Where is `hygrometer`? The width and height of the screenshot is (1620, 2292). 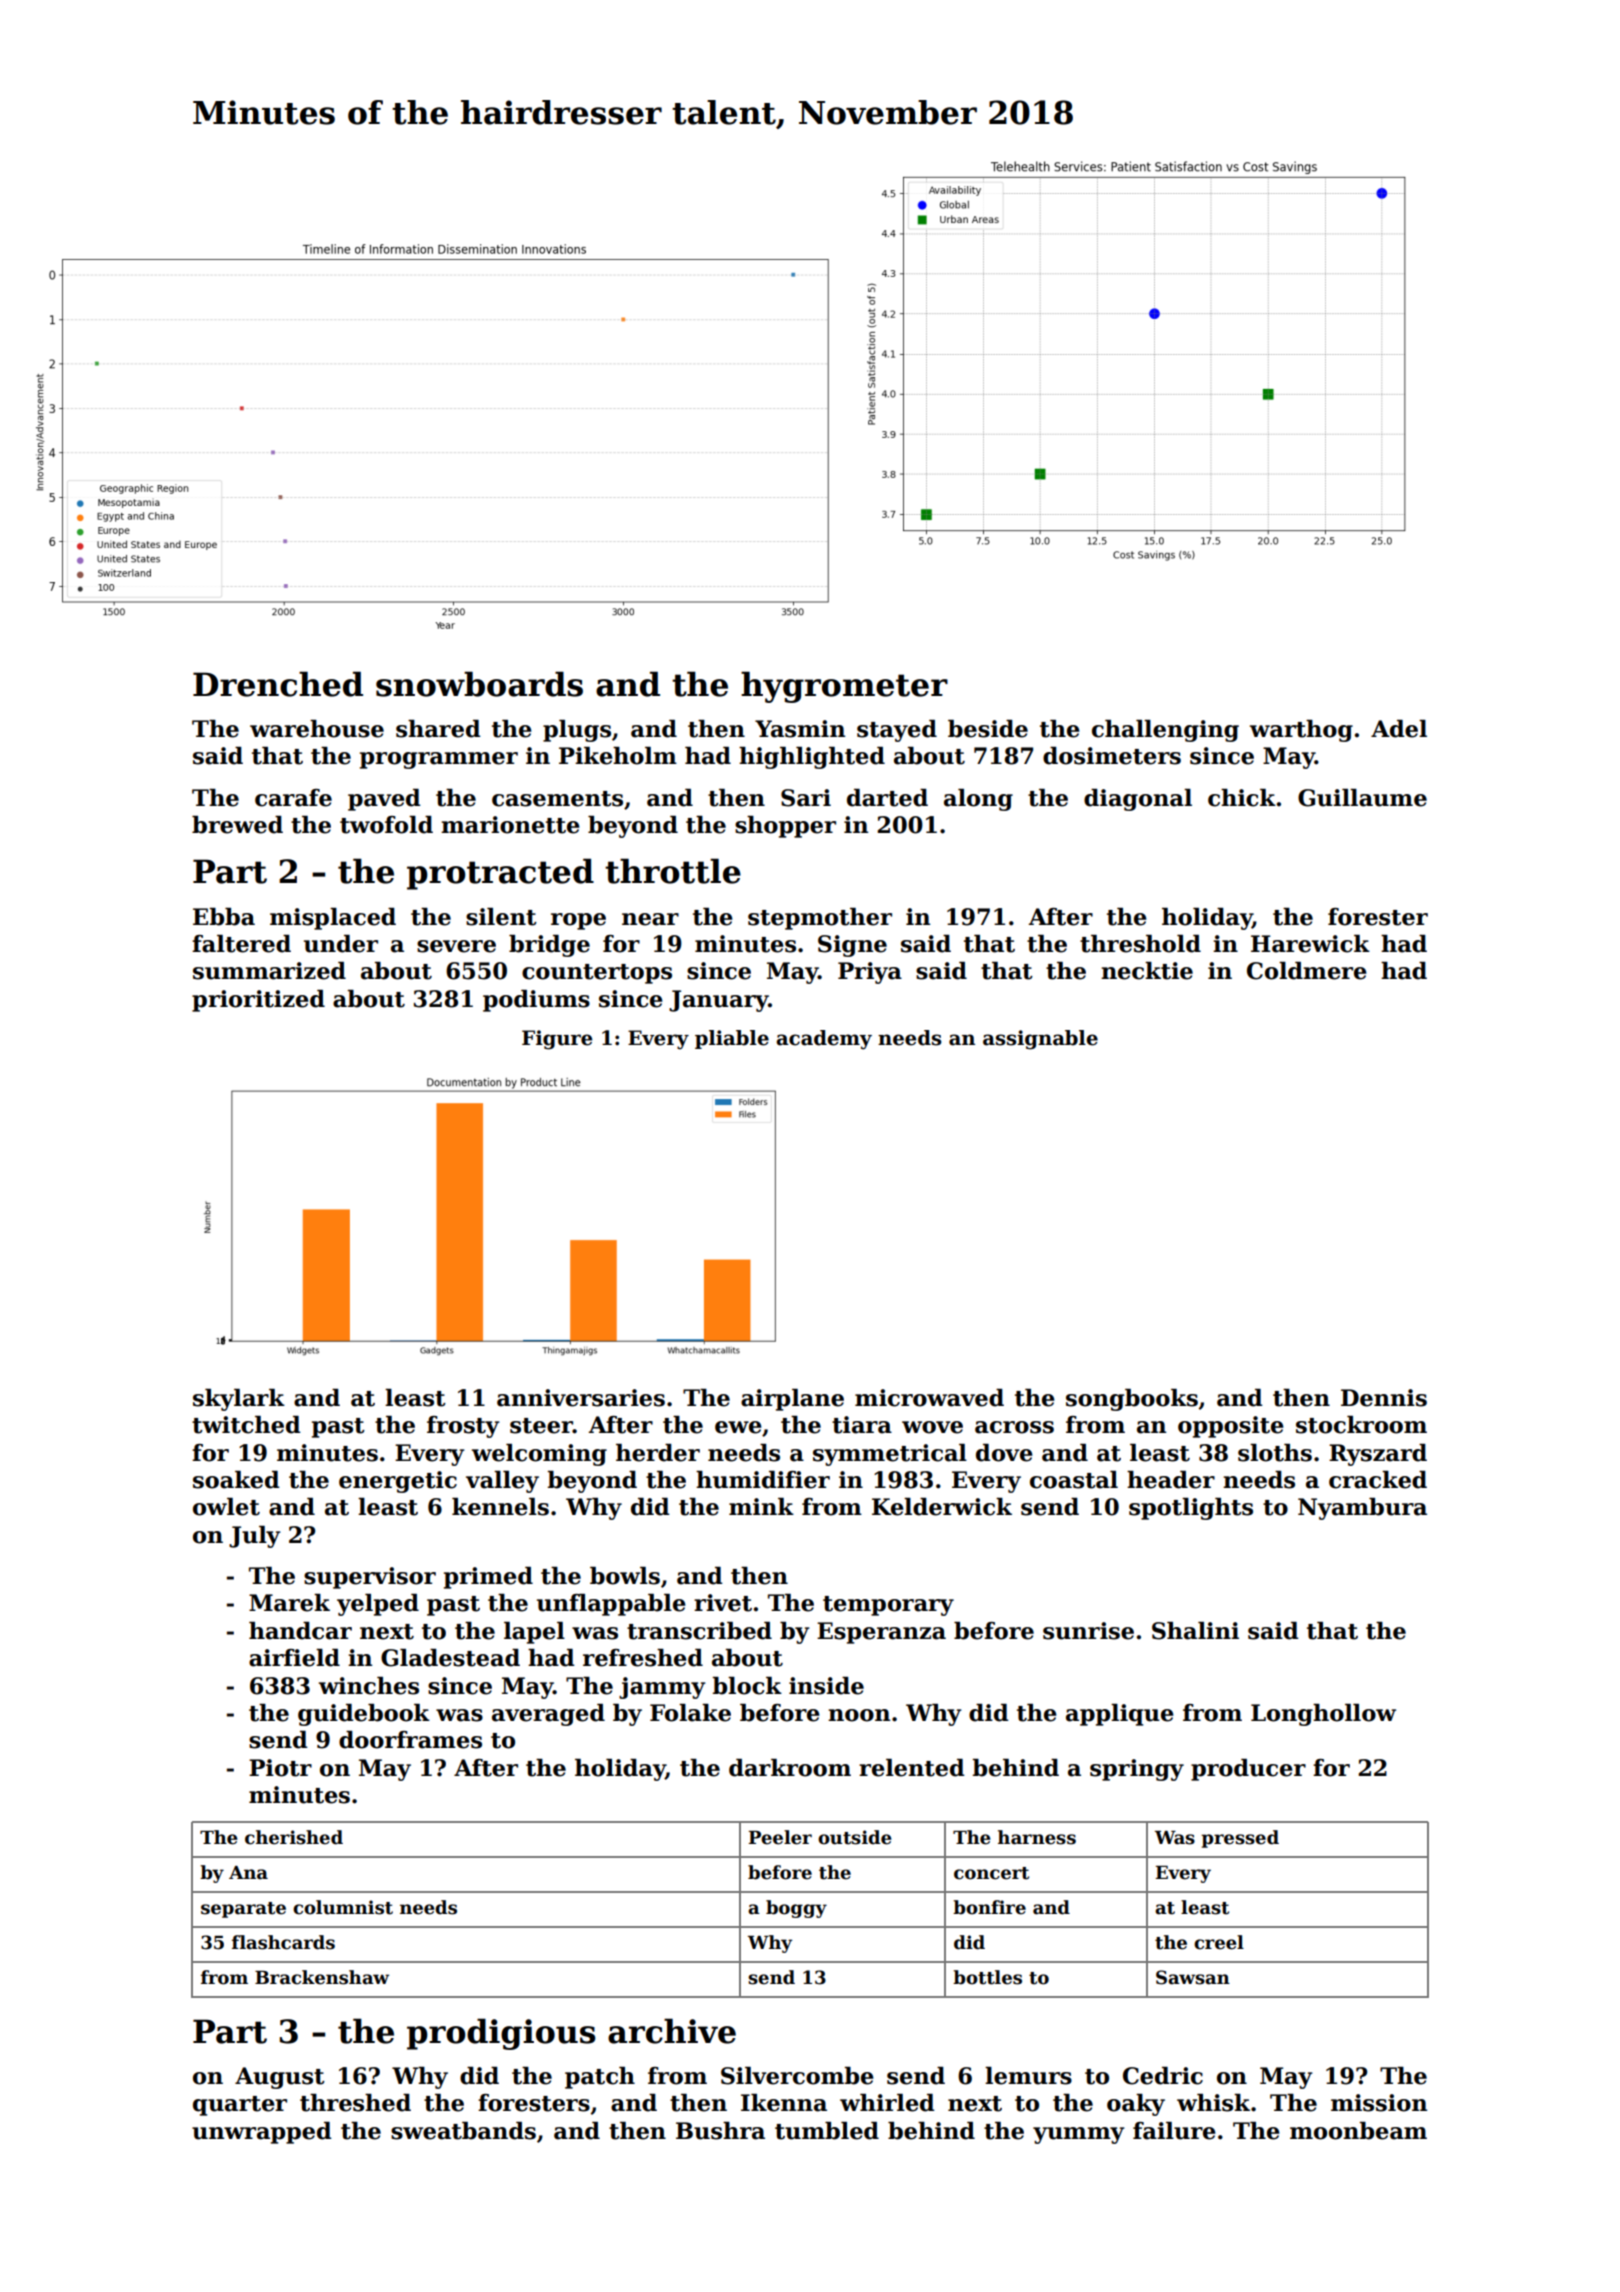
hygrometer is located at coordinates (844, 687).
